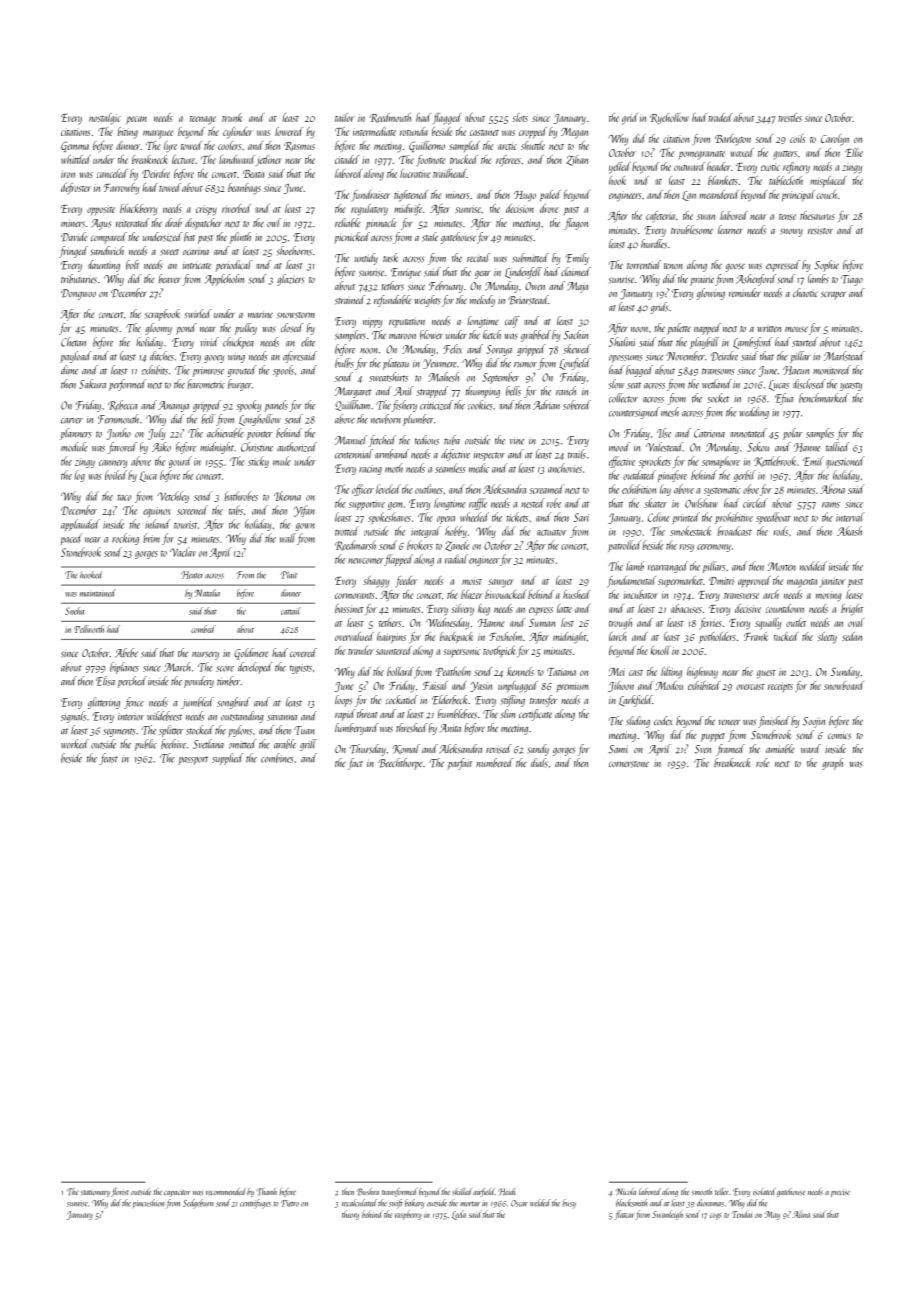  I want to click on pincushion, so click(148, 1204).
